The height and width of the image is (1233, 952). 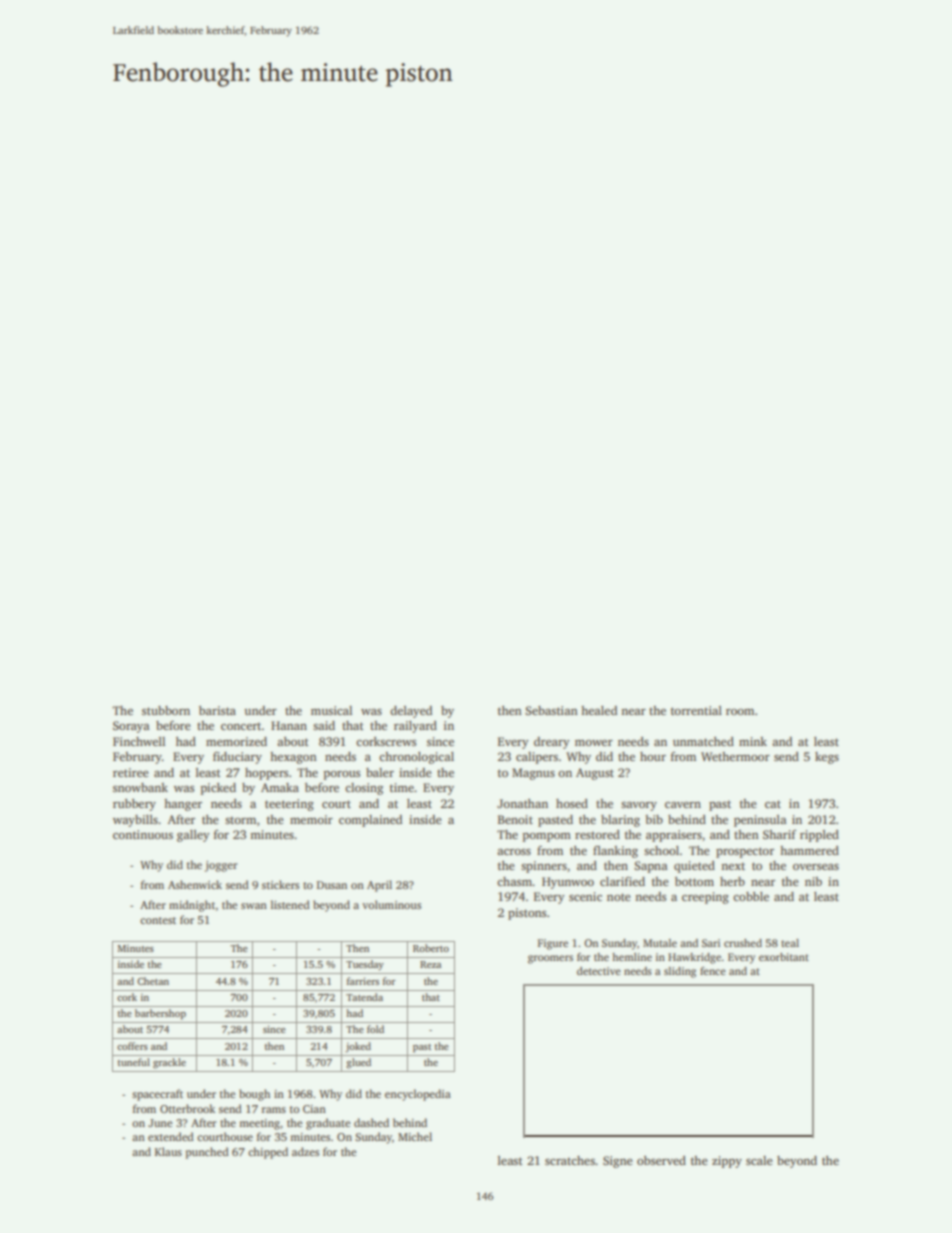 What do you see at coordinates (661, 850) in the image?
I see `school` at bounding box center [661, 850].
